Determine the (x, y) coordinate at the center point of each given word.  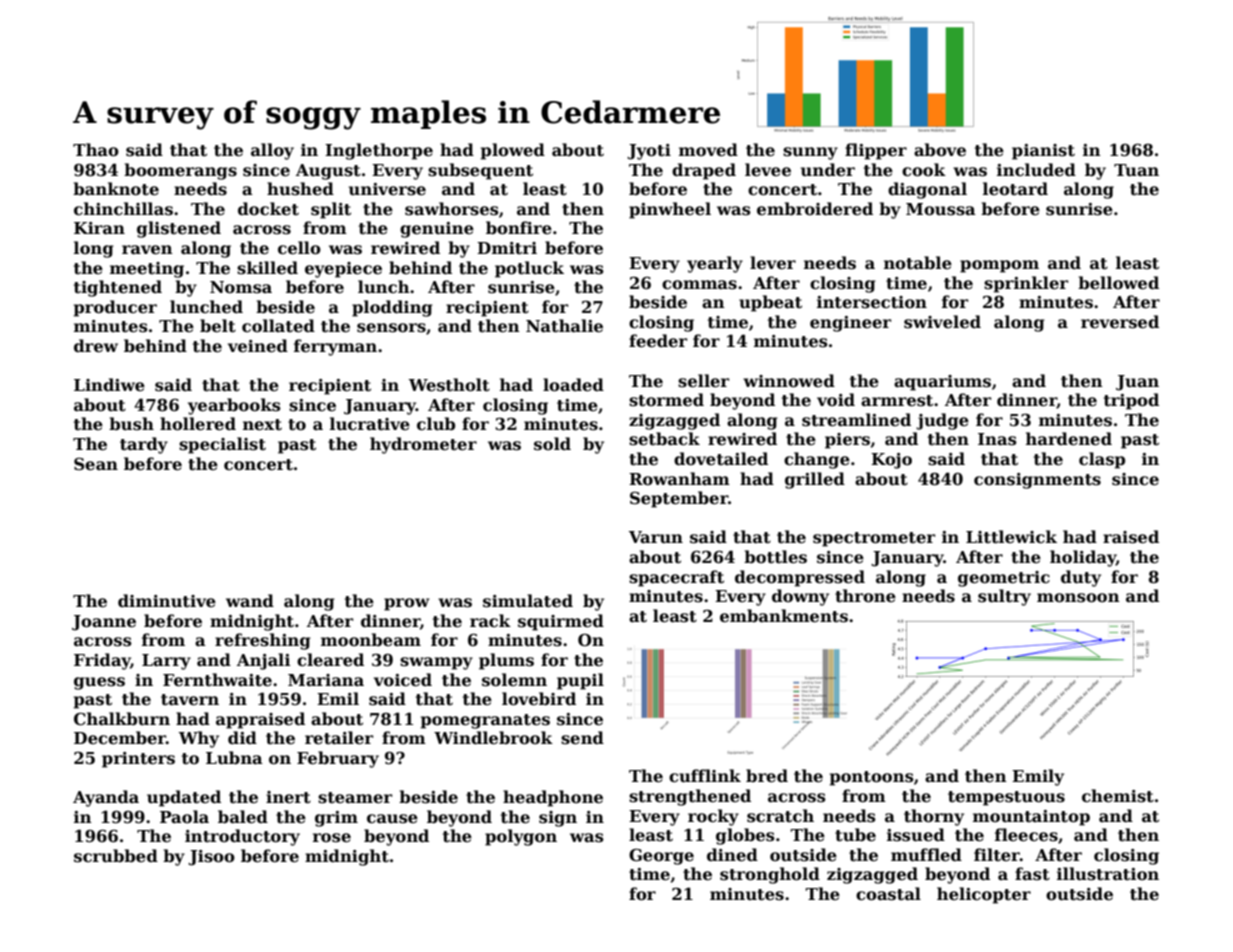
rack (490, 620)
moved (708, 150)
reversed (1120, 322)
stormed (666, 400)
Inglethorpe (379, 151)
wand (250, 600)
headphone (553, 798)
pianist (1043, 152)
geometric (1004, 579)
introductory (242, 837)
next (262, 425)
